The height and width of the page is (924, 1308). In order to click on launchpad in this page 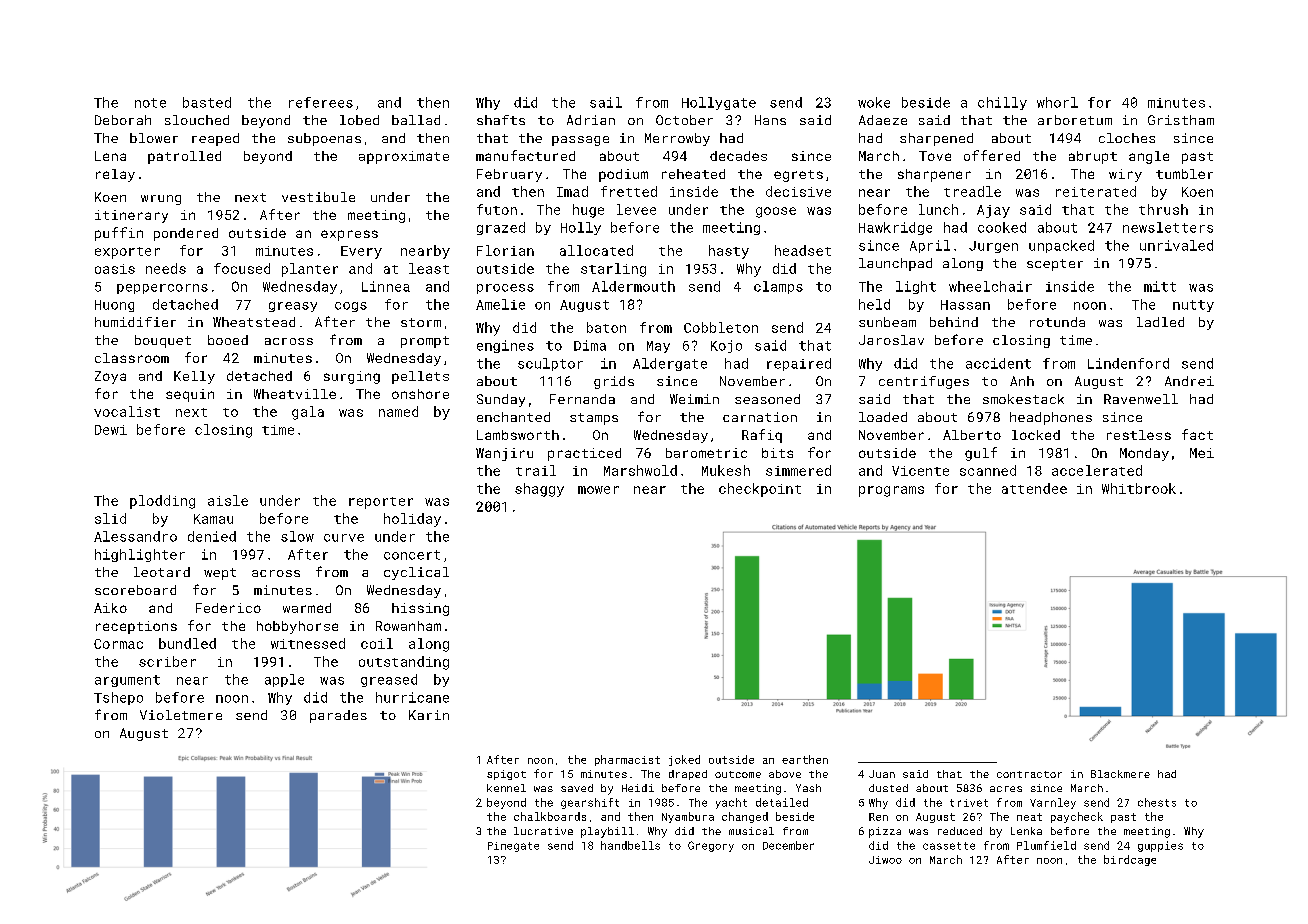, I will do `click(895, 264)`.
